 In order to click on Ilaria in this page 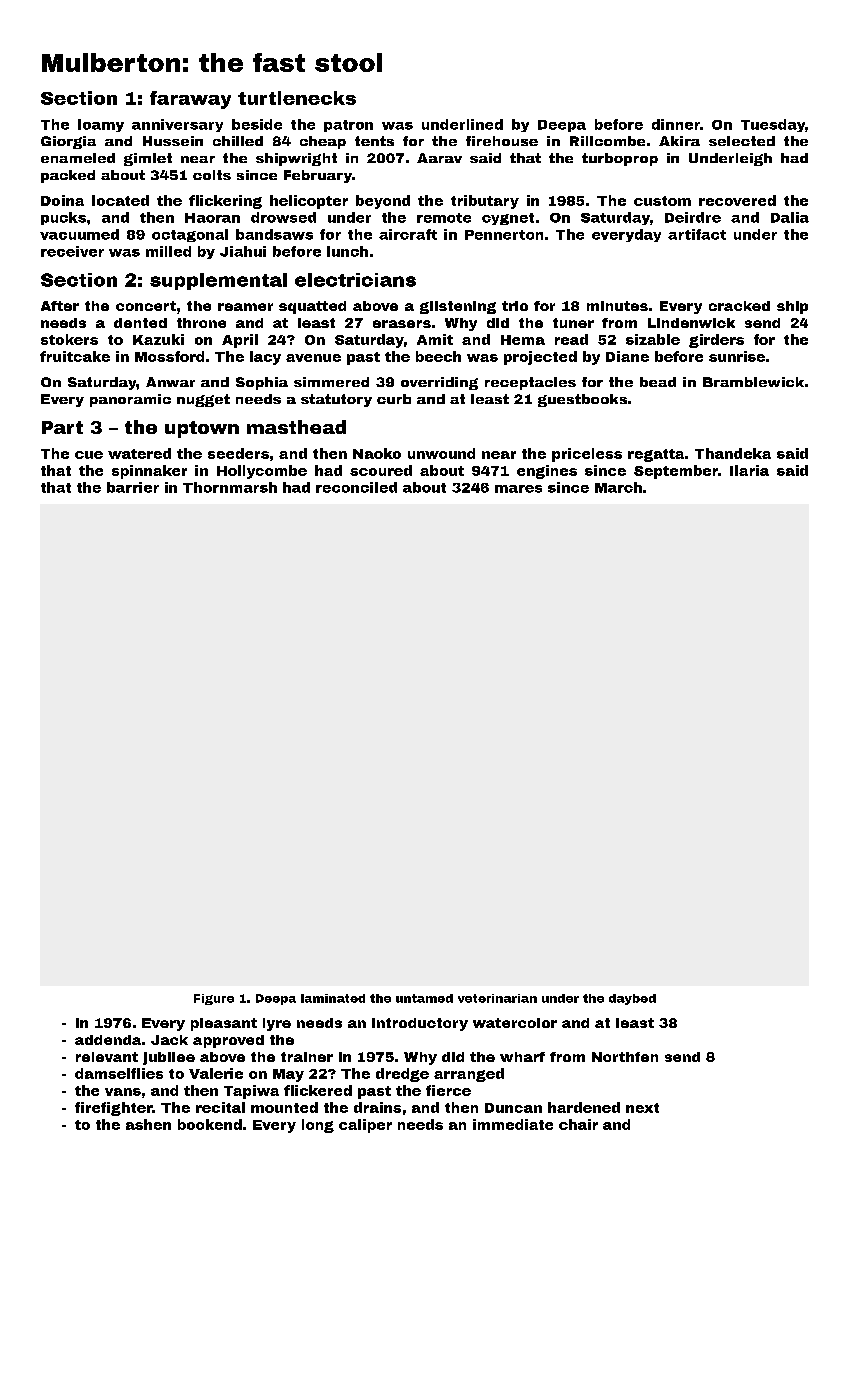, I will do `click(749, 470)`.
